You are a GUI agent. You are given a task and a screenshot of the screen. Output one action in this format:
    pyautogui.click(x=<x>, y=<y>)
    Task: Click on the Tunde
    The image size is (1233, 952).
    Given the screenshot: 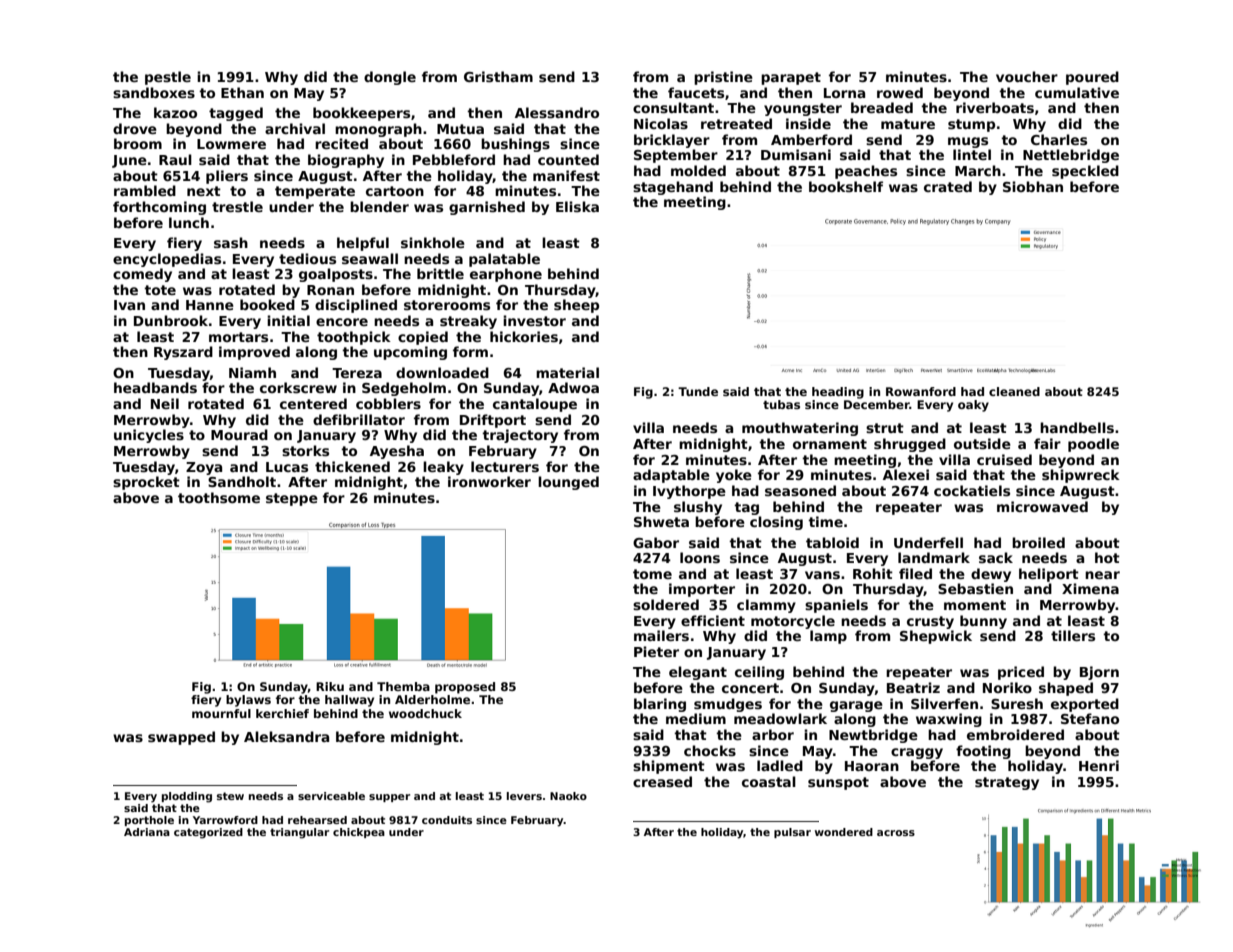 What is the action you would take?
    pyautogui.click(x=698, y=391)
